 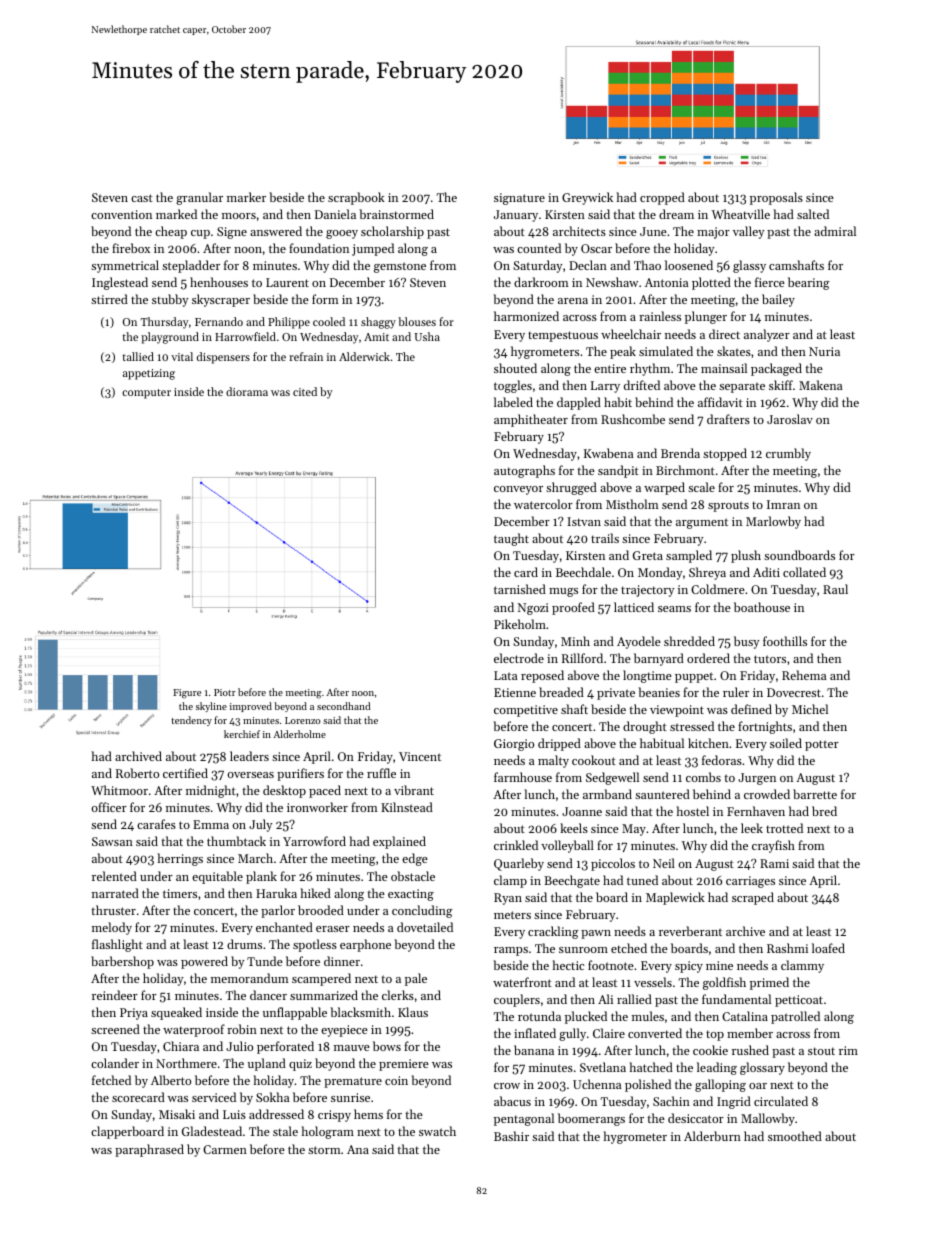 I want to click on pale, so click(x=416, y=979).
